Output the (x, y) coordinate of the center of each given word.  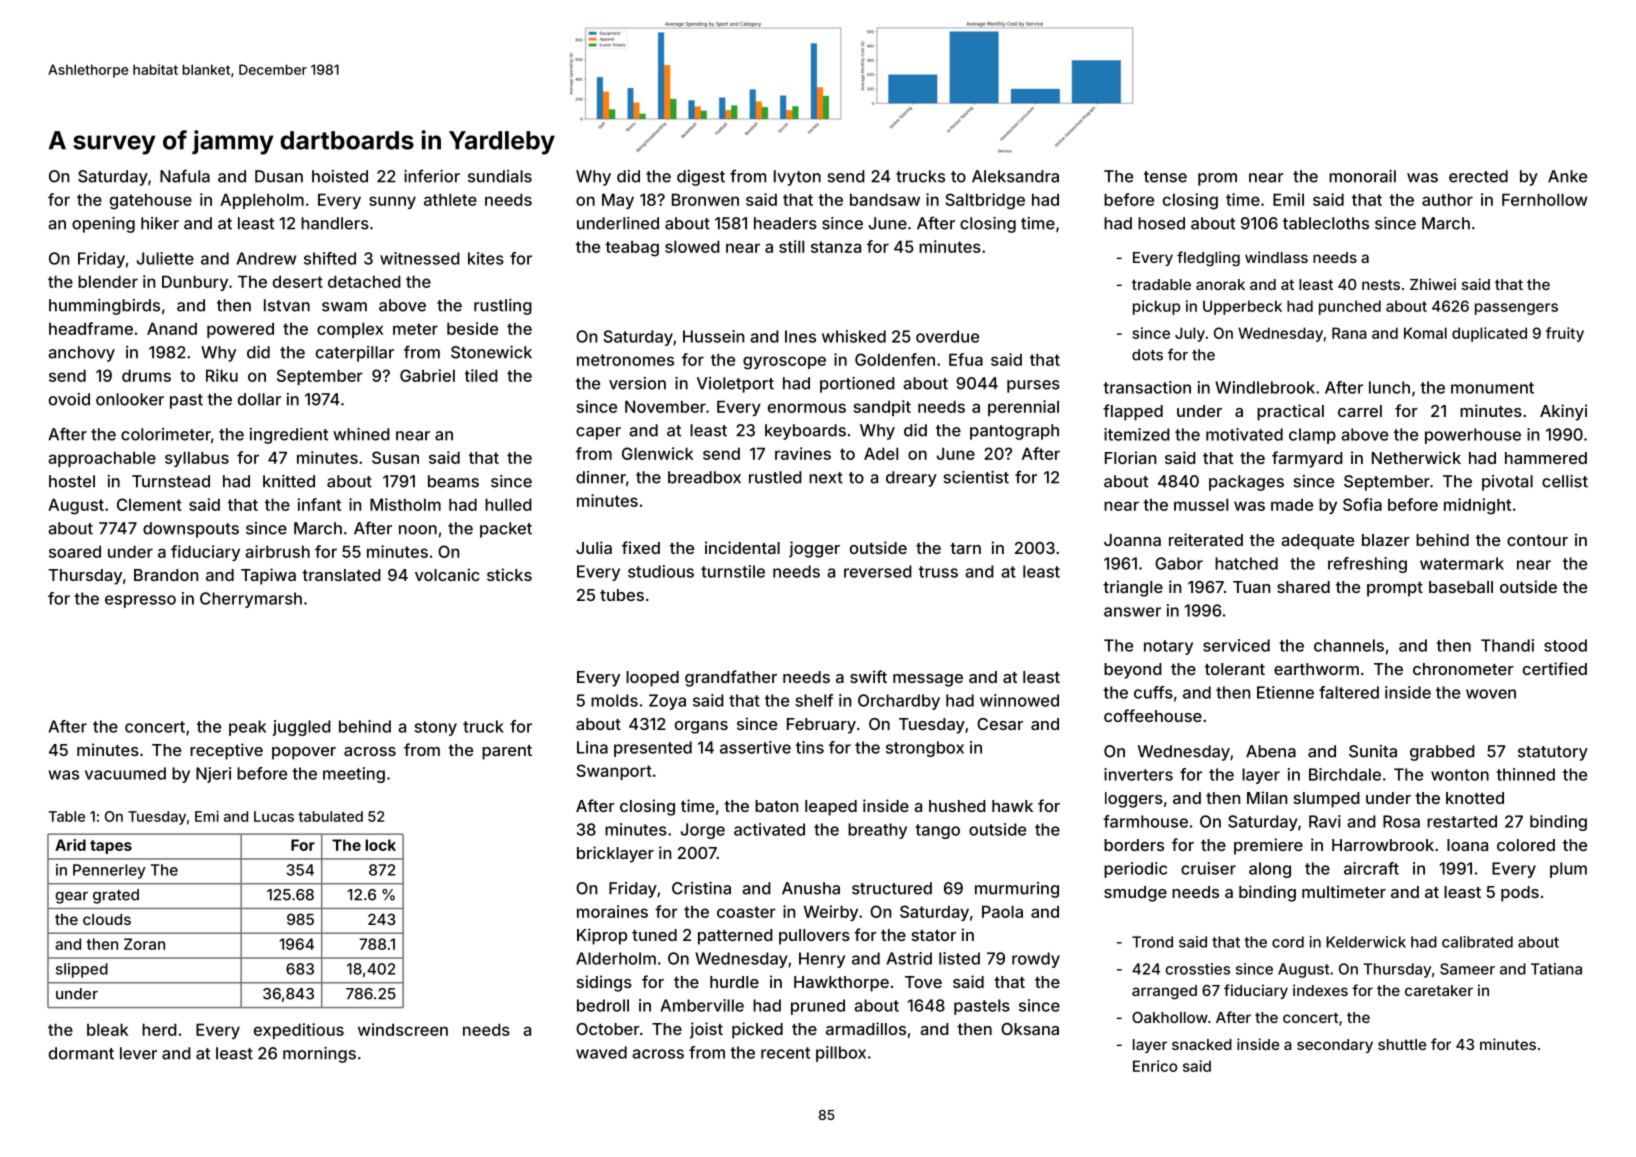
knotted (1475, 798)
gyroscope (784, 363)
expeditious (299, 1031)
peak (247, 728)
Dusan (279, 176)
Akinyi (1563, 412)
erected (1478, 176)
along (1270, 870)
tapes (111, 847)
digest (701, 178)
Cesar (1000, 724)
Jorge (702, 831)
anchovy (81, 354)
